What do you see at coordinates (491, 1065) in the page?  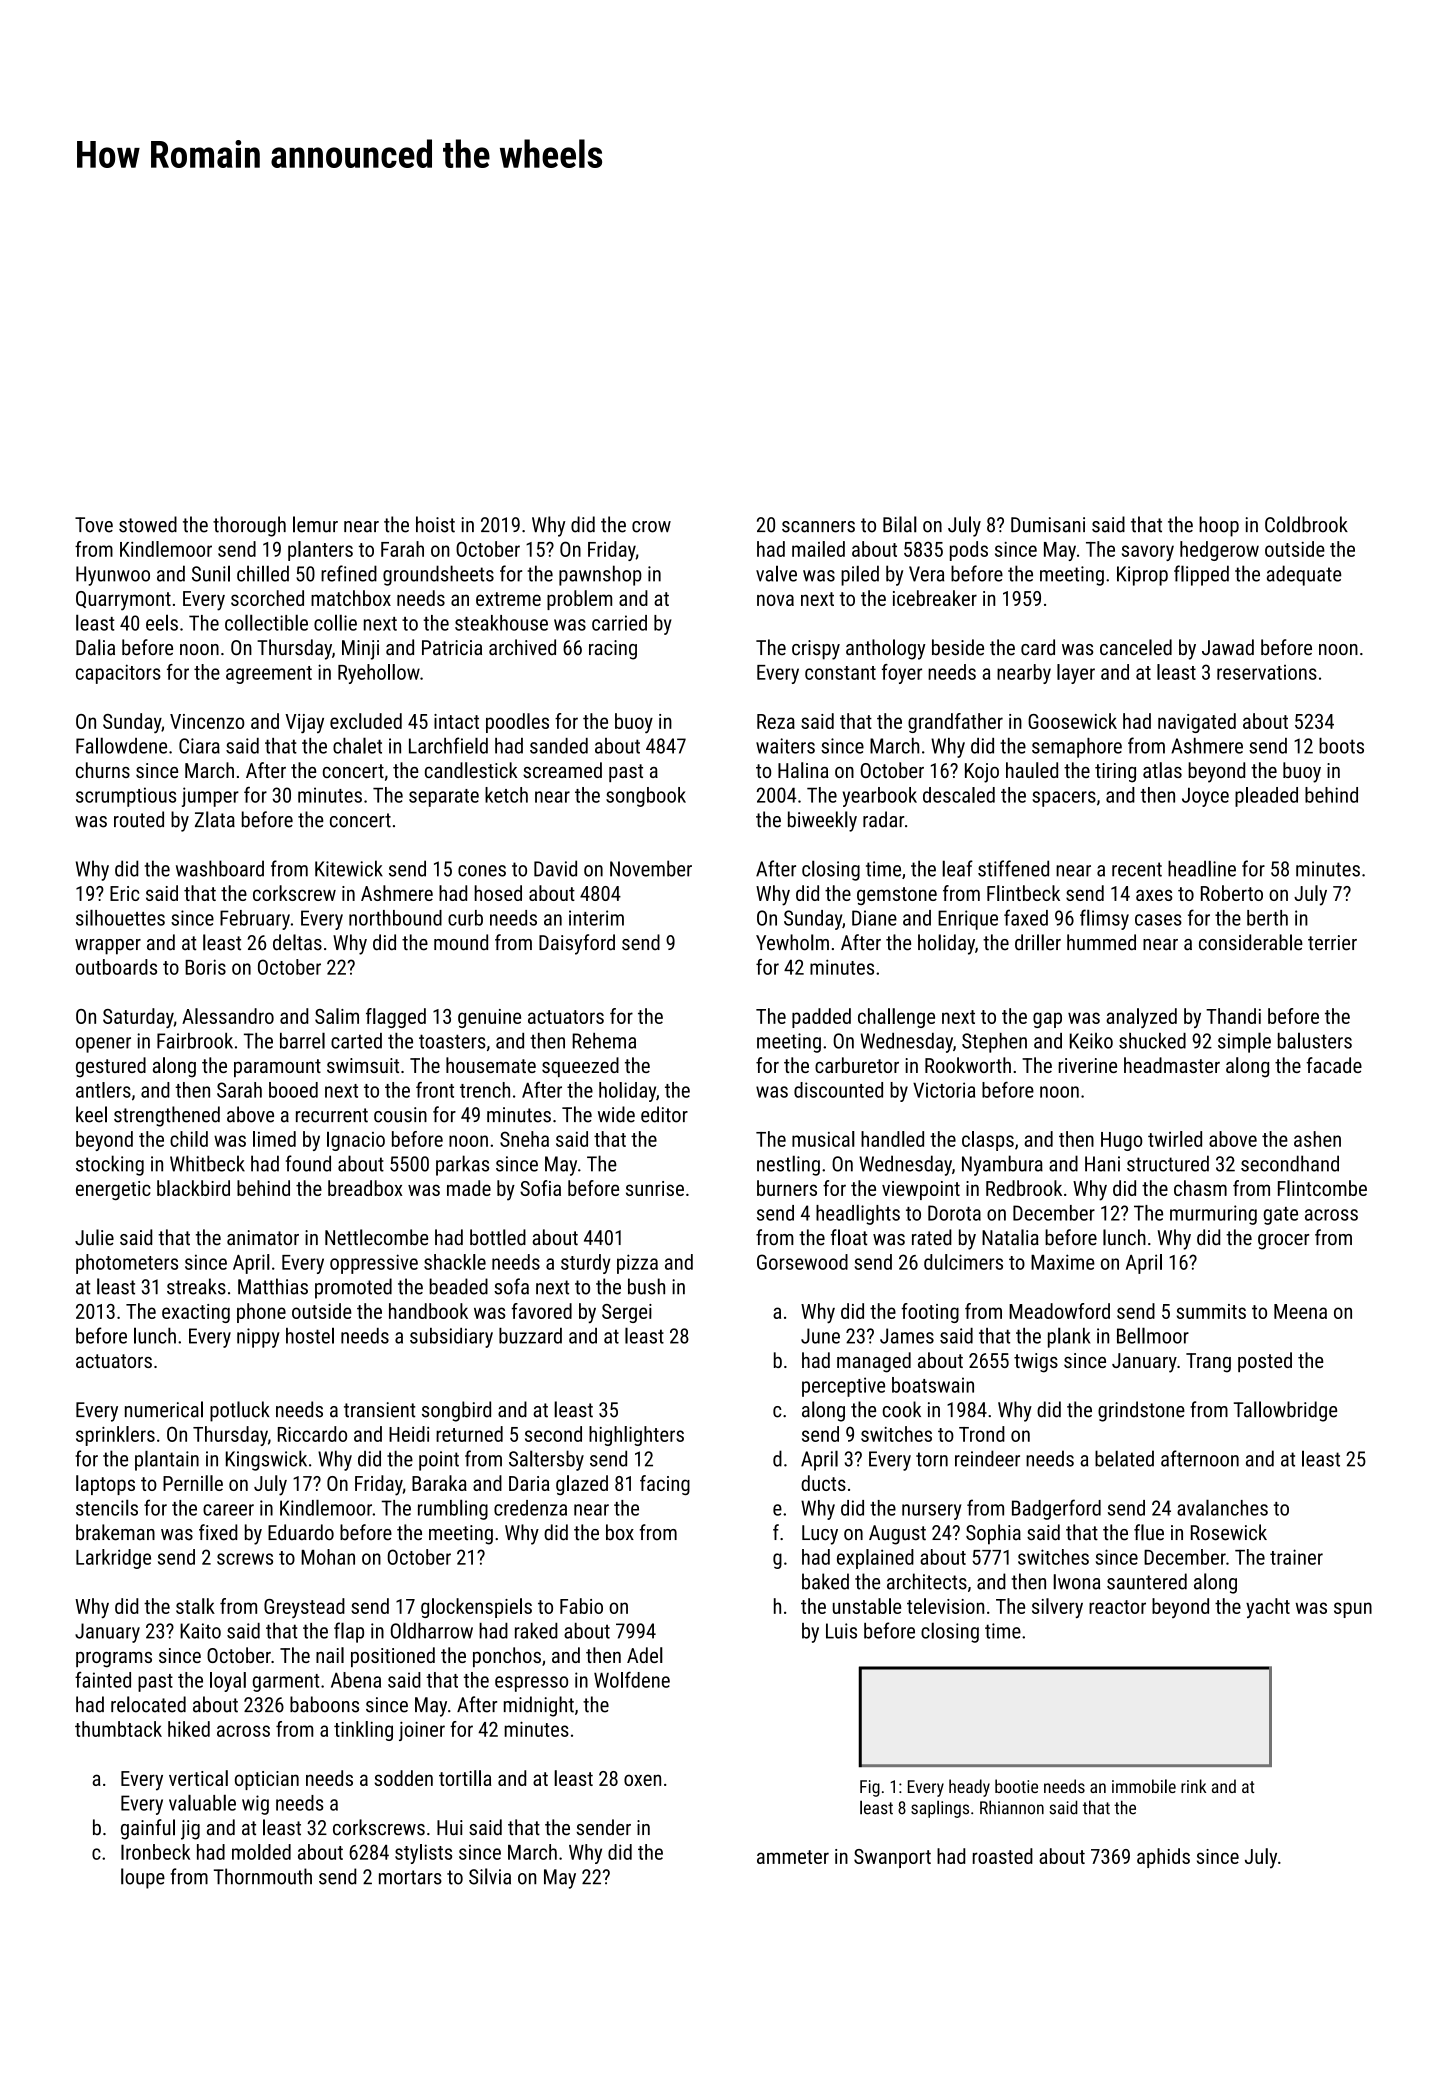 I see `housemate` at bounding box center [491, 1065].
